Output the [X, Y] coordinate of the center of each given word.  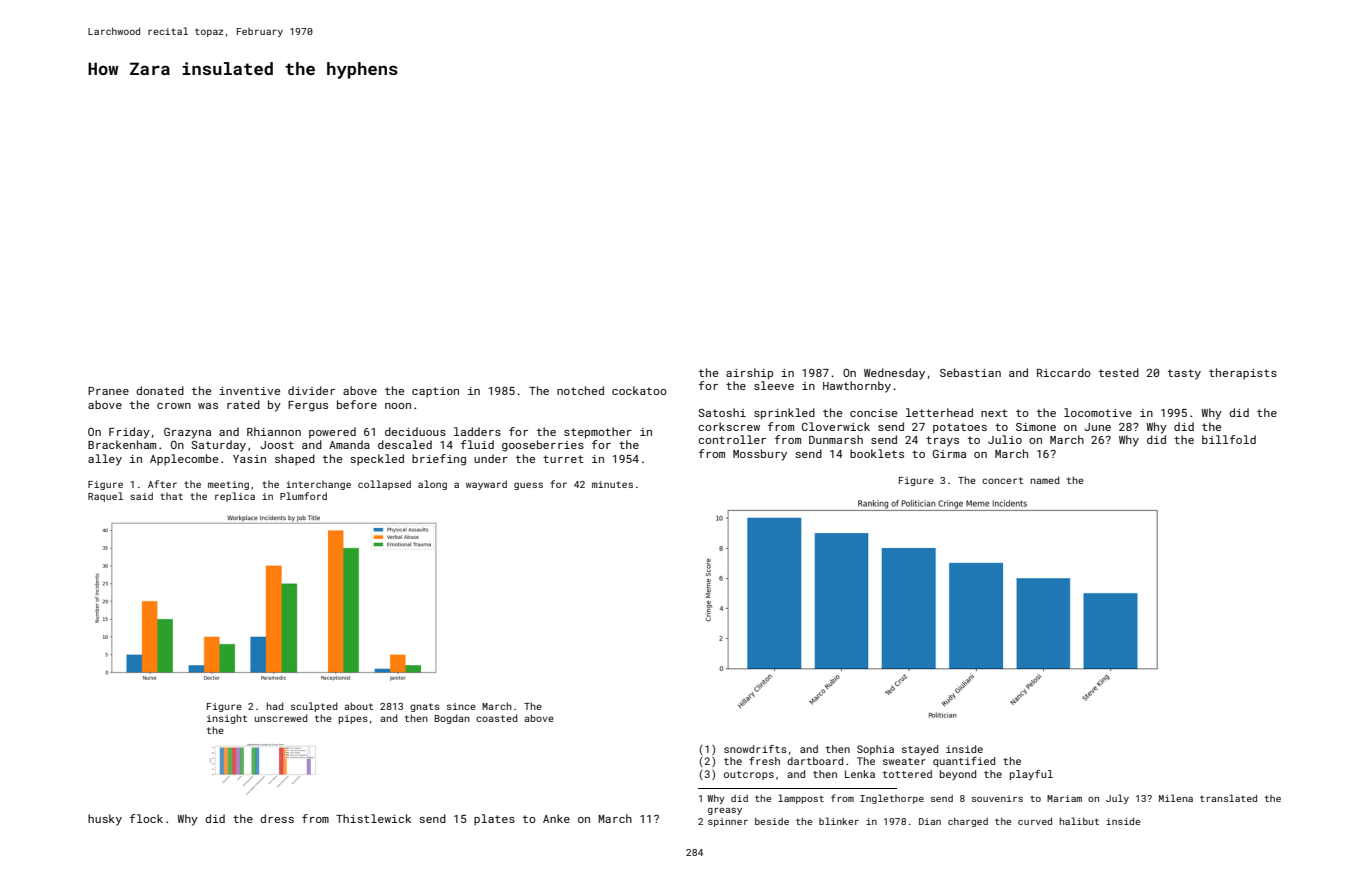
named [1044, 480]
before [357, 404]
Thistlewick [373, 818]
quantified [964, 762]
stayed [920, 750]
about [358, 706]
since [461, 706]
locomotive [1098, 412]
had [274, 706]
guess [528, 486]
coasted [496, 718]
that [171, 496]
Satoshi [722, 412]
